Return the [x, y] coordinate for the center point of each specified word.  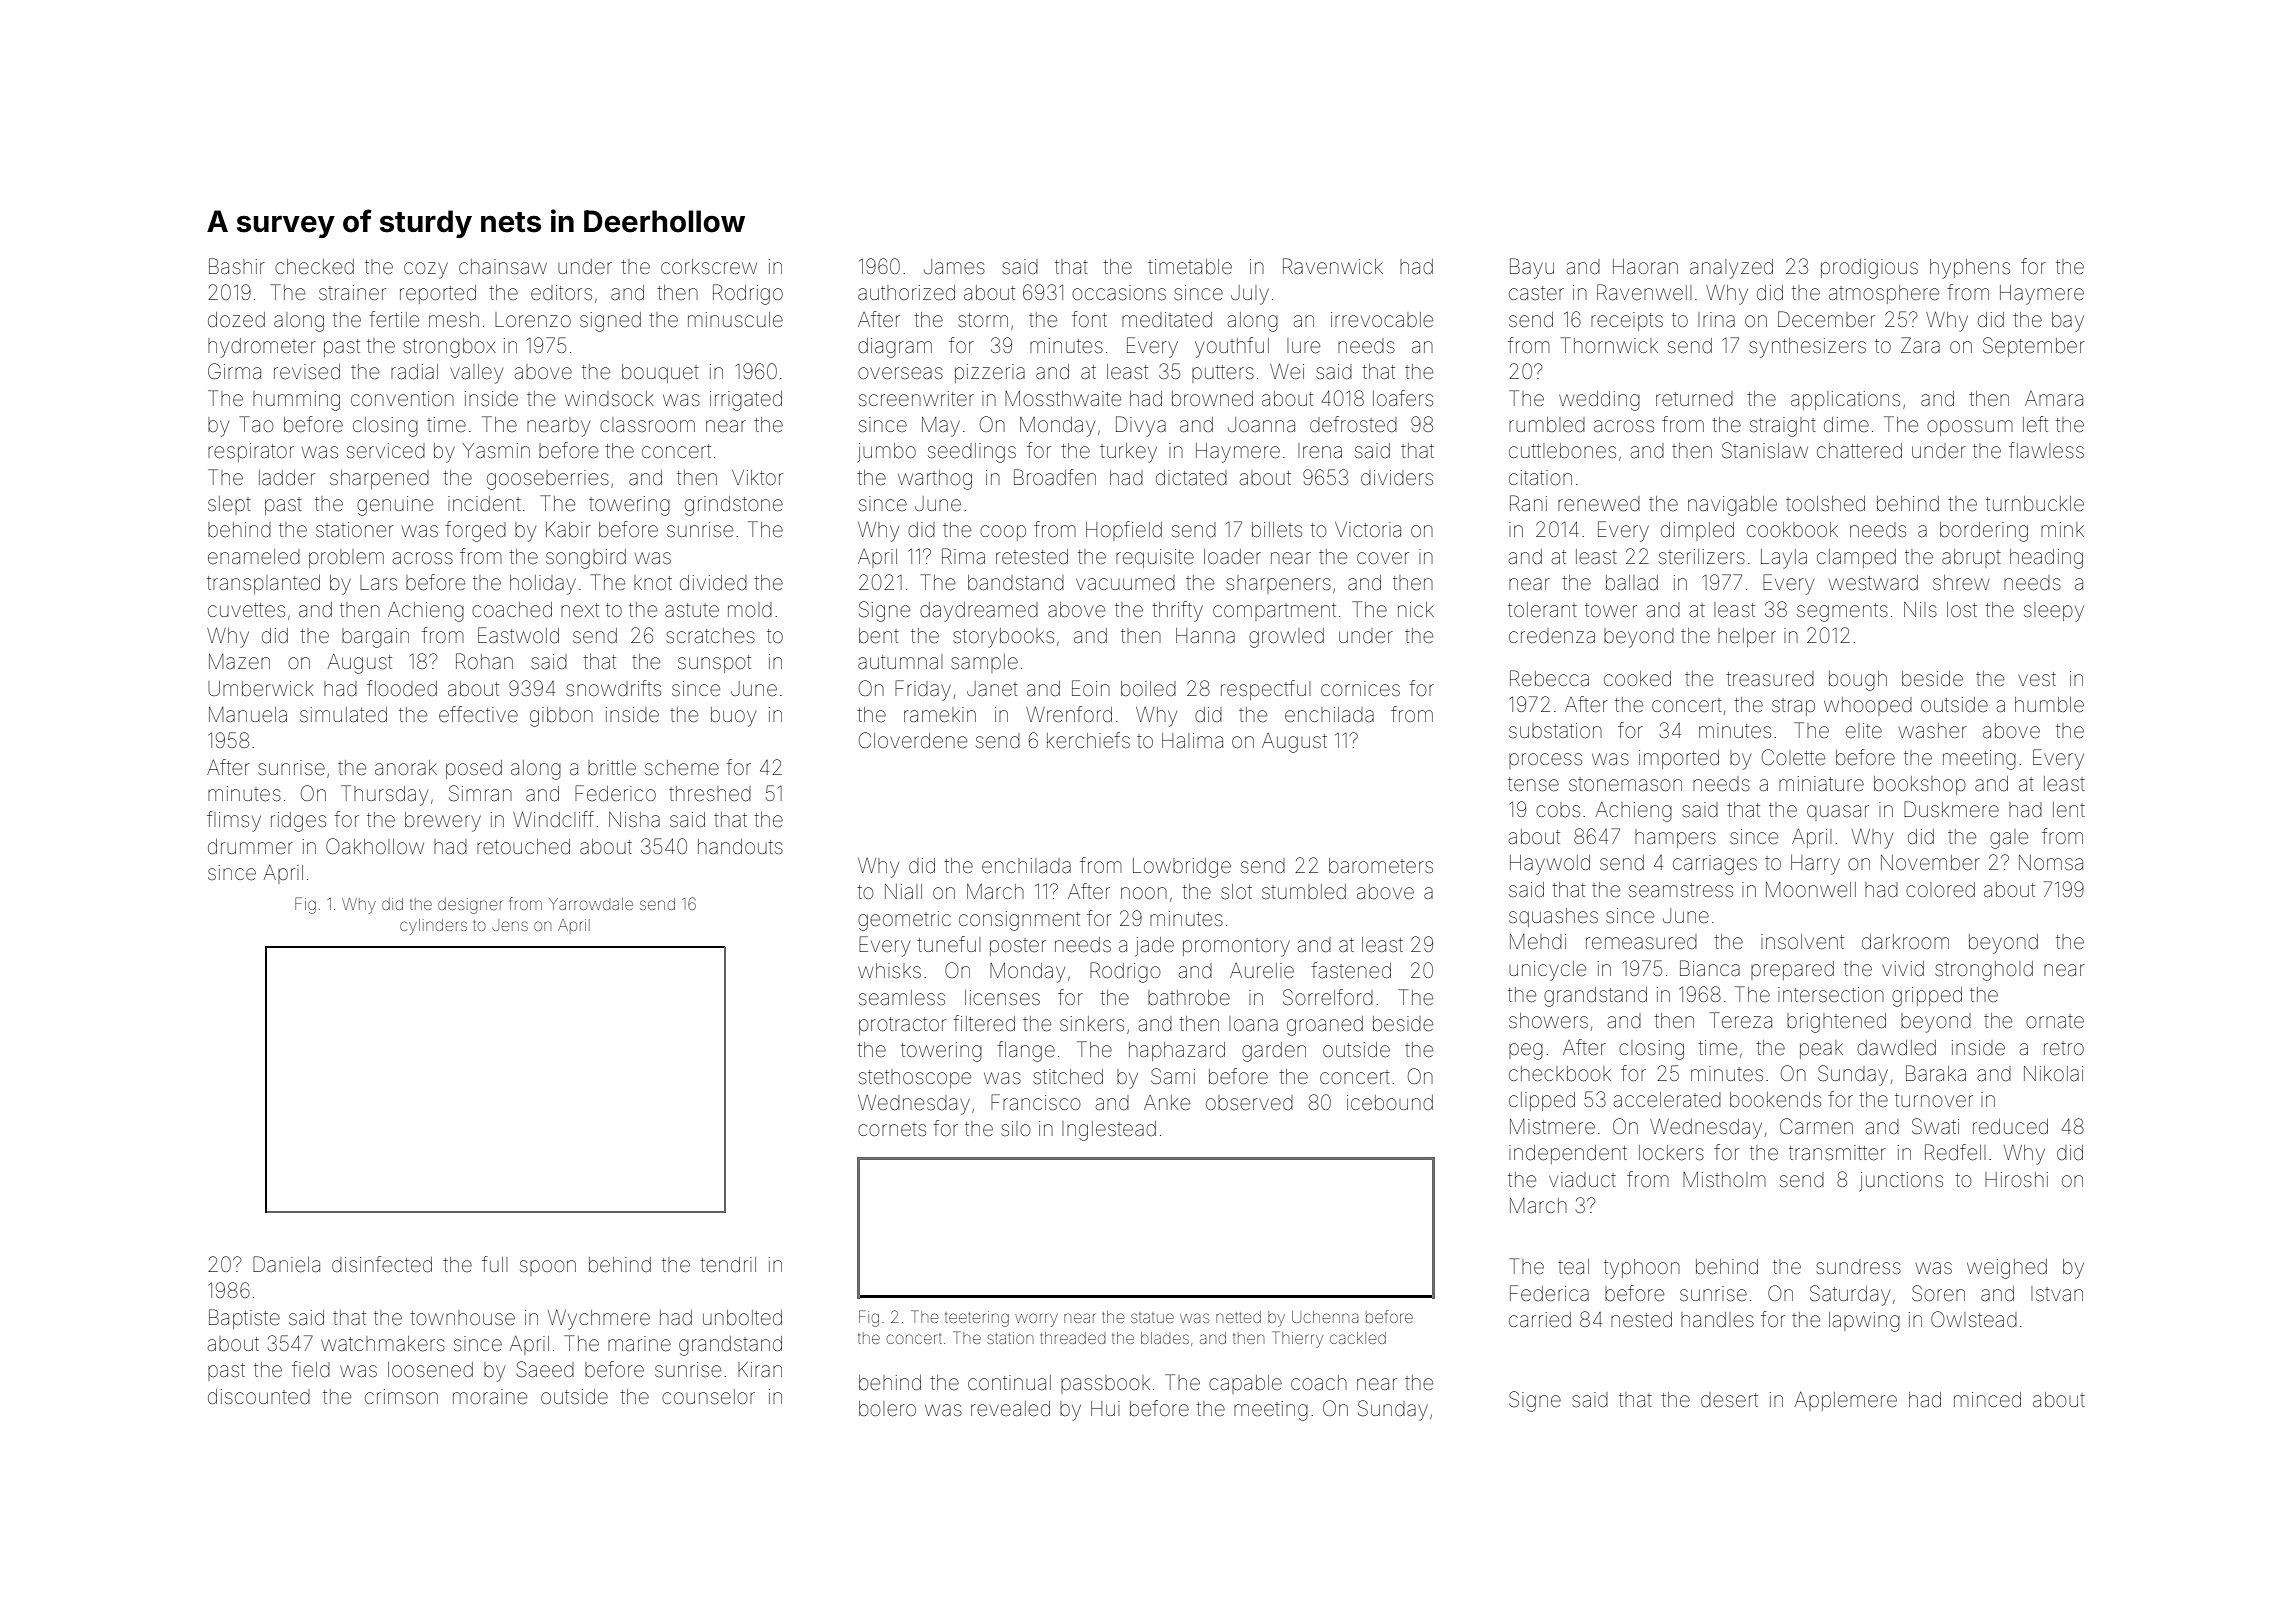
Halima [1192, 740]
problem [346, 558]
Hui [1105, 1408]
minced [1987, 1399]
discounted [259, 1396]
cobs [1558, 809]
